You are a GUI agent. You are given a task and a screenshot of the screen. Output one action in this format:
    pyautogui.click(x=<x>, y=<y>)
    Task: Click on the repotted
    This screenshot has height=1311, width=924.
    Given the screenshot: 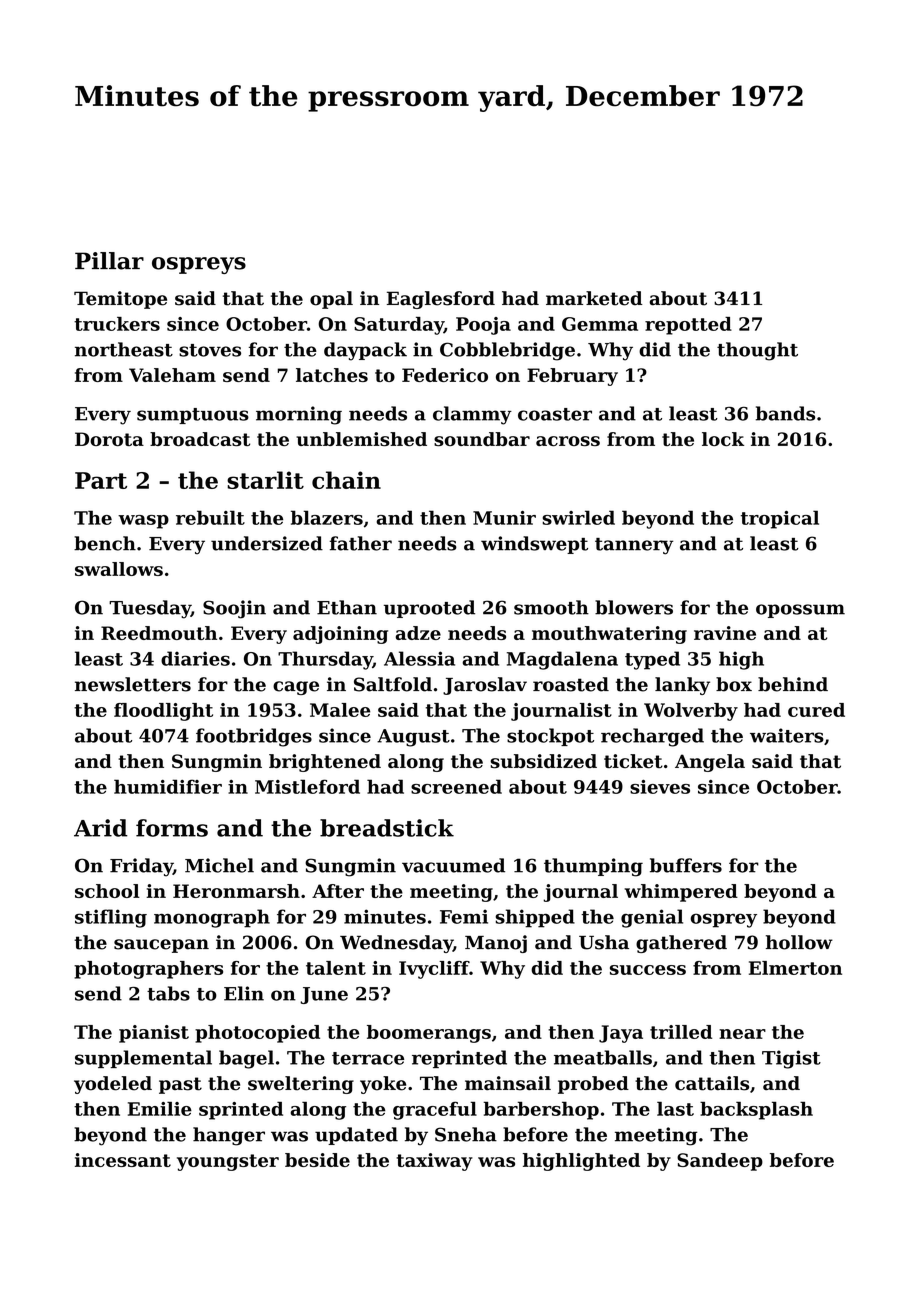 What is the action you would take?
    pyautogui.click(x=688, y=326)
